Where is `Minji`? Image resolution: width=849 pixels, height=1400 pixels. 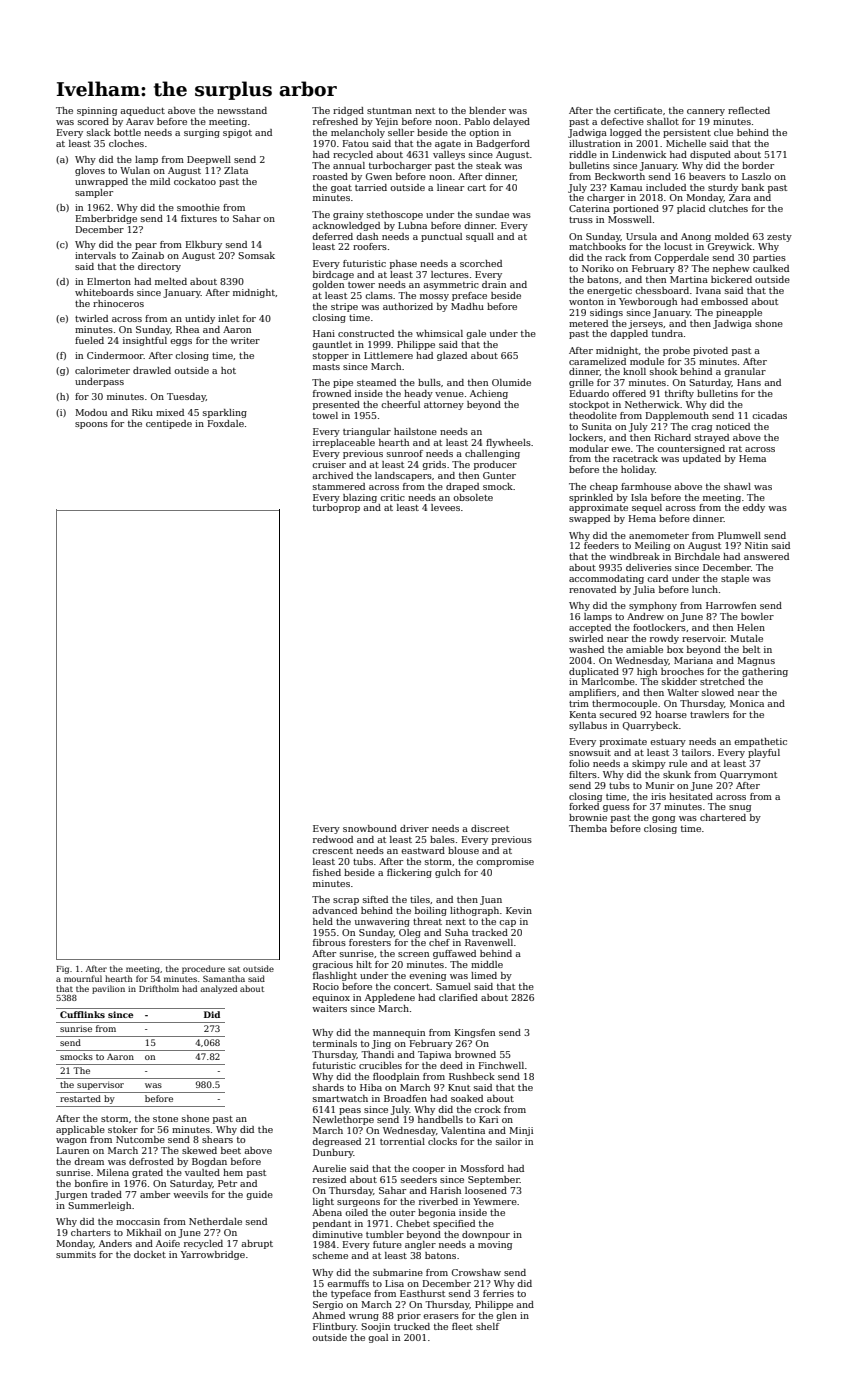 Minji is located at coordinates (521, 1131).
